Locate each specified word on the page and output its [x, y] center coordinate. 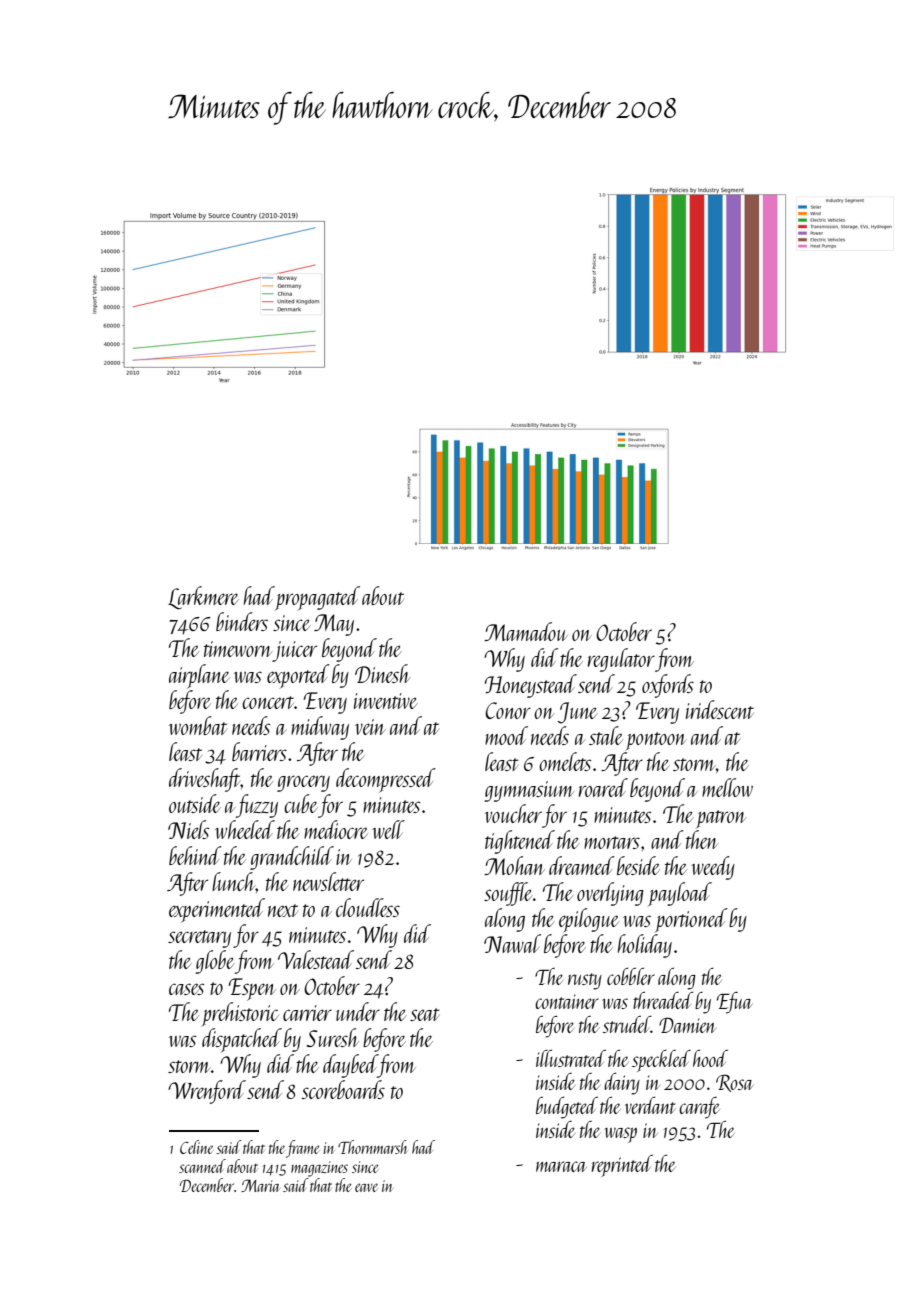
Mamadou [526, 631]
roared [603, 787]
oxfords [668, 686]
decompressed [386, 780]
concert [268, 702]
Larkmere [203, 598]
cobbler [631, 976]
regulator [621, 660]
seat [424, 1014]
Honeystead [530, 686]
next [283, 910]
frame [302, 1149]
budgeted [567, 1108]
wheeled [245, 829]
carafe [699, 1108]
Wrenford [207, 1092]
